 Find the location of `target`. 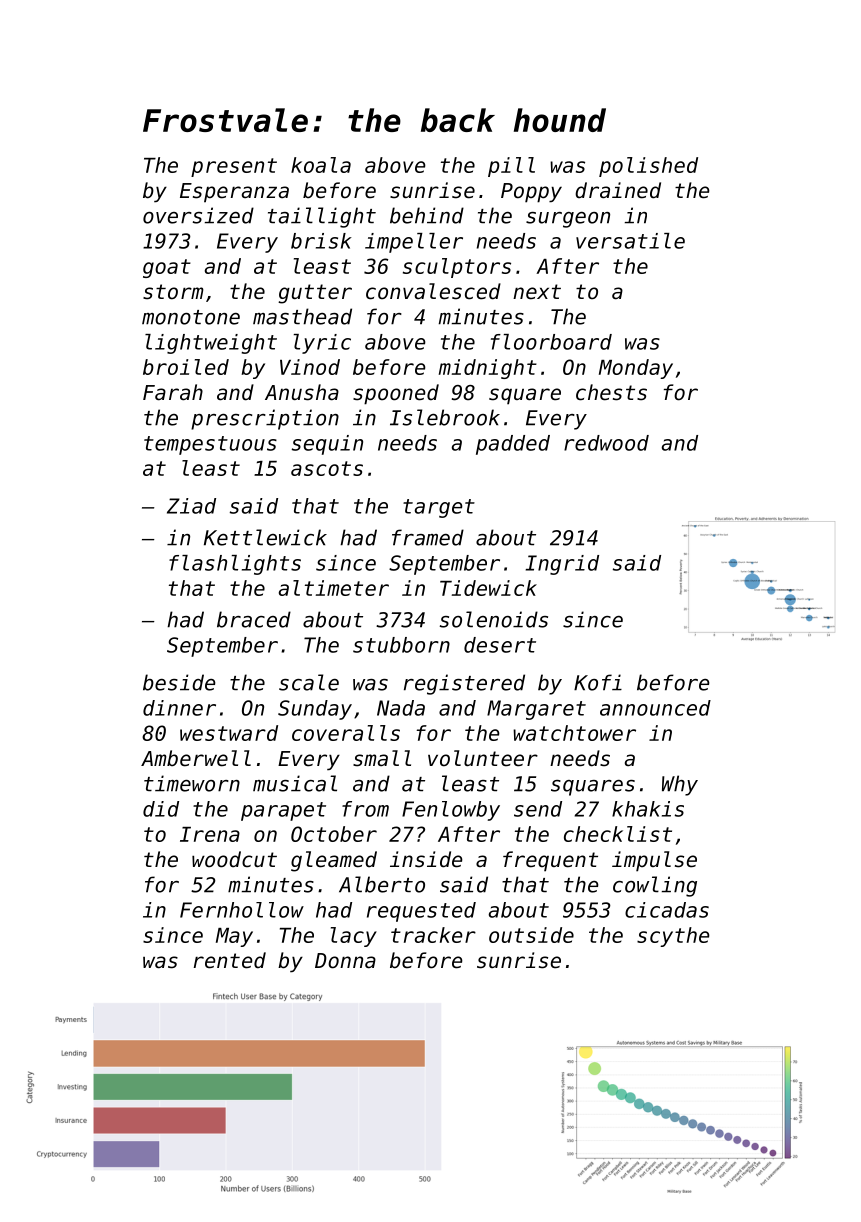

target is located at coordinates (439, 508).
